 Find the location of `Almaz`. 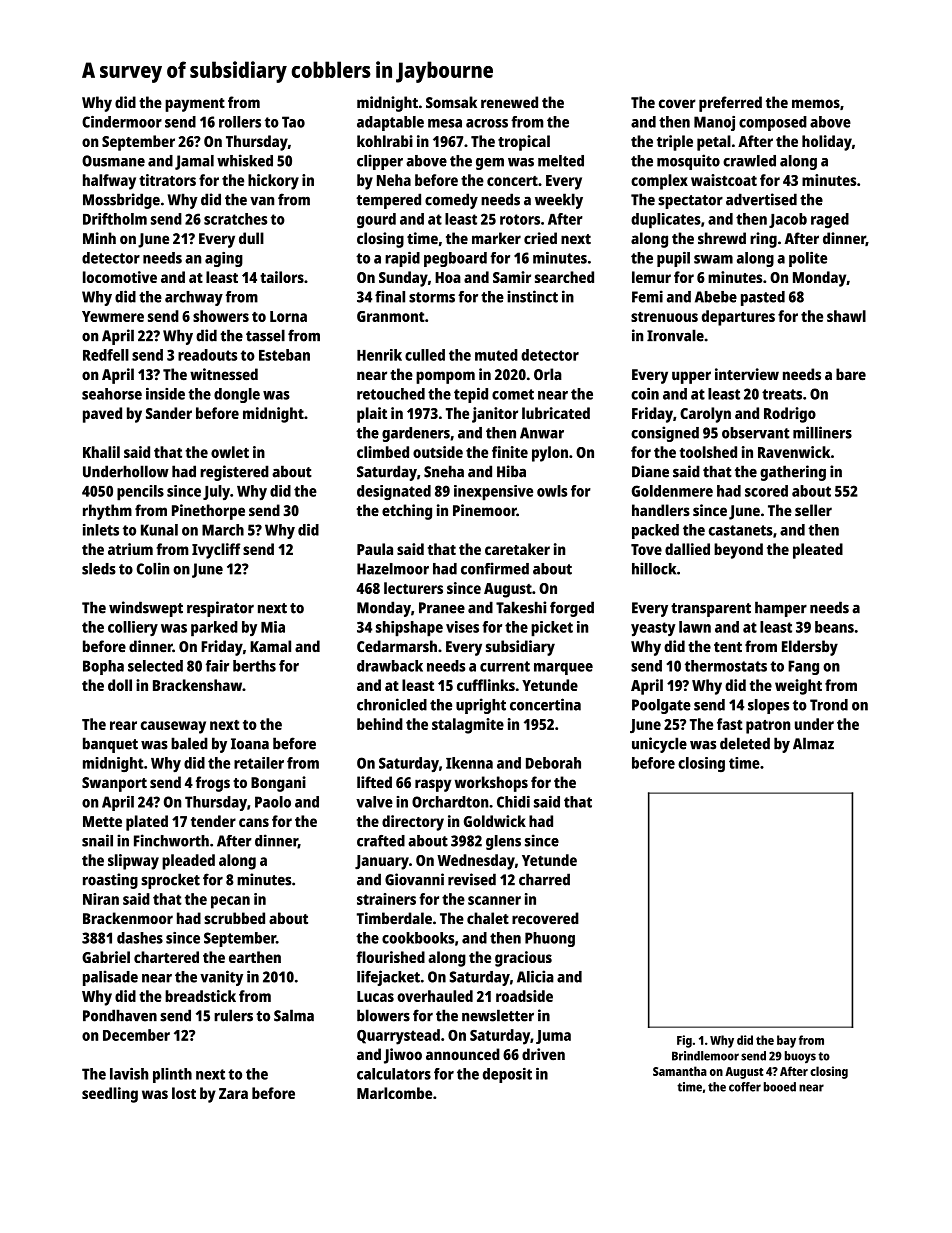

Almaz is located at coordinates (813, 743).
